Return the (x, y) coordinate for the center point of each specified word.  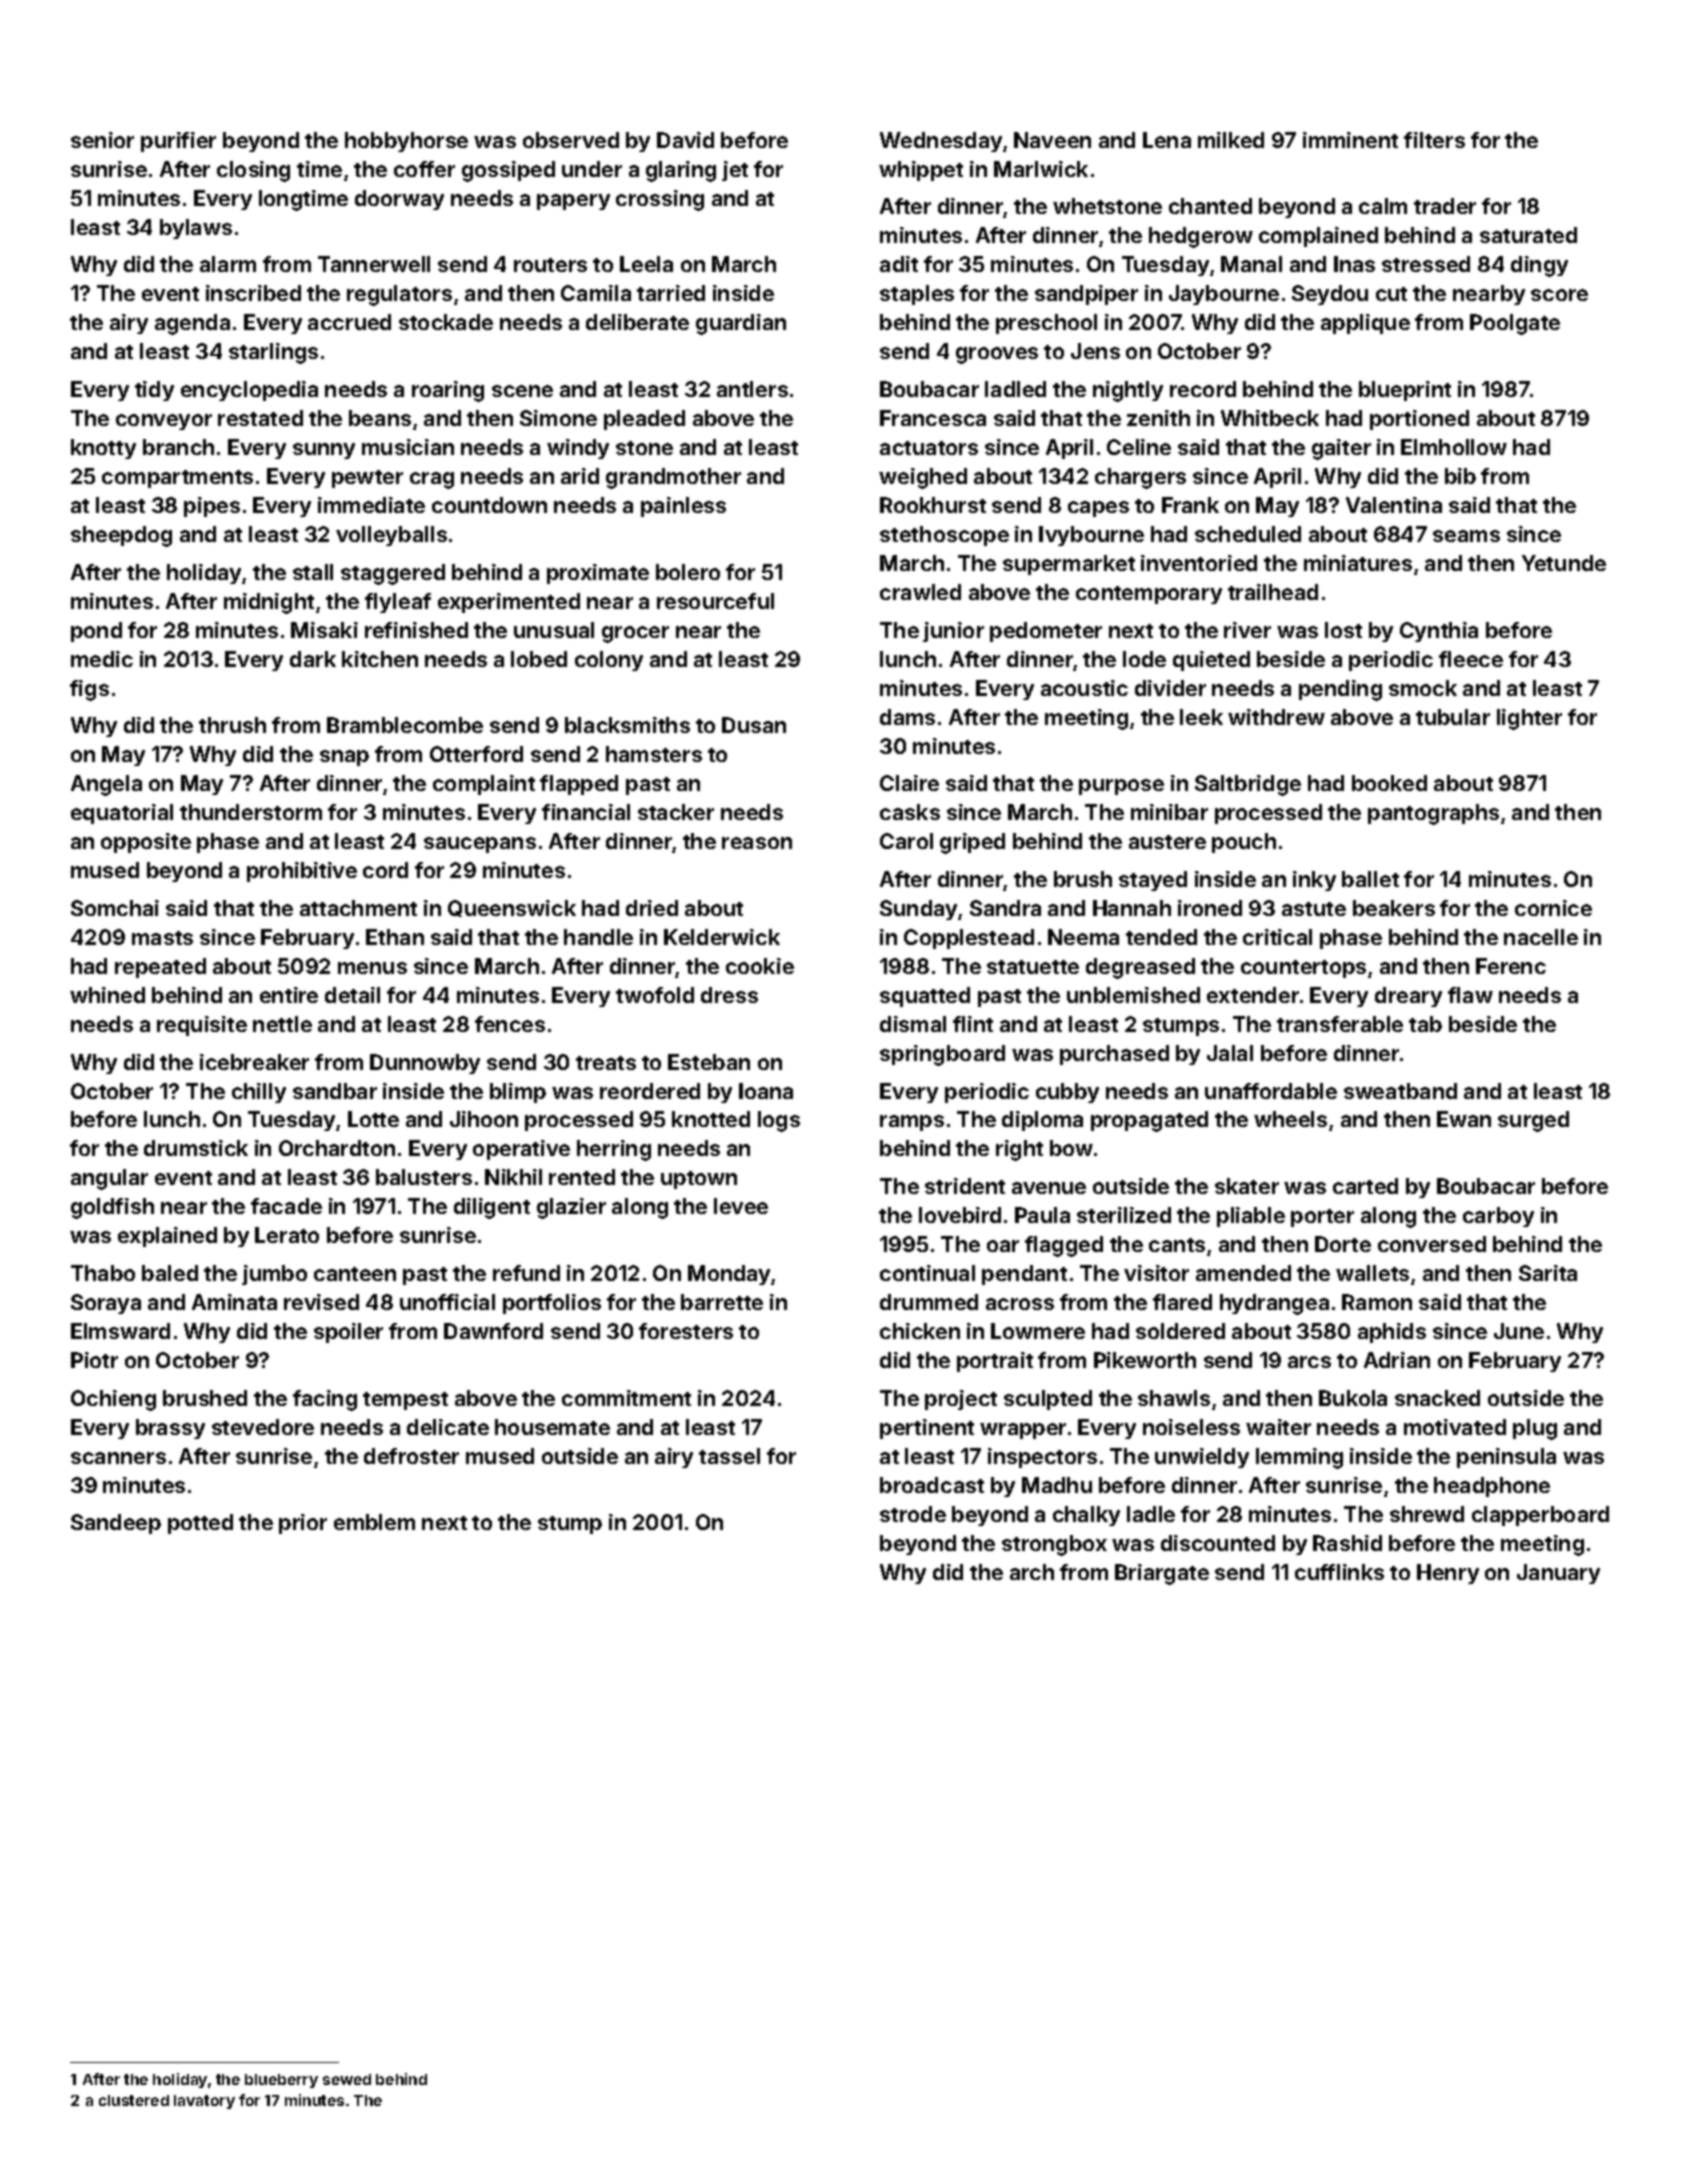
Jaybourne (1224, 295)
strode (913, 1514)
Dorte (1343, 1244)
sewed (347, 2079)
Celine (1139, 447)
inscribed (253, 293)
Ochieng (113, 1400)
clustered (134, 2100)
